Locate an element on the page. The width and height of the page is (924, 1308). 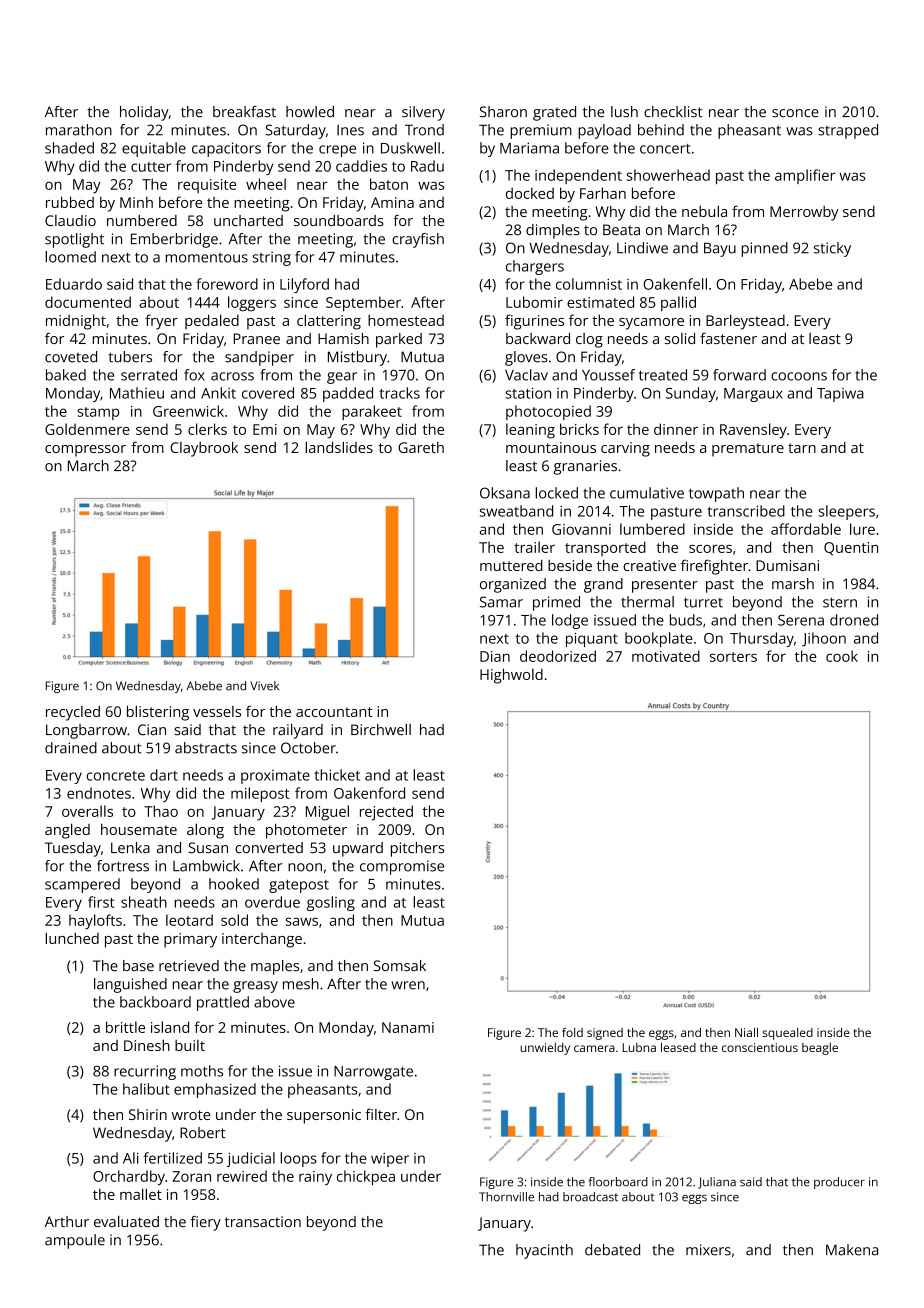
wheel is located at coordinates (266, 184).
